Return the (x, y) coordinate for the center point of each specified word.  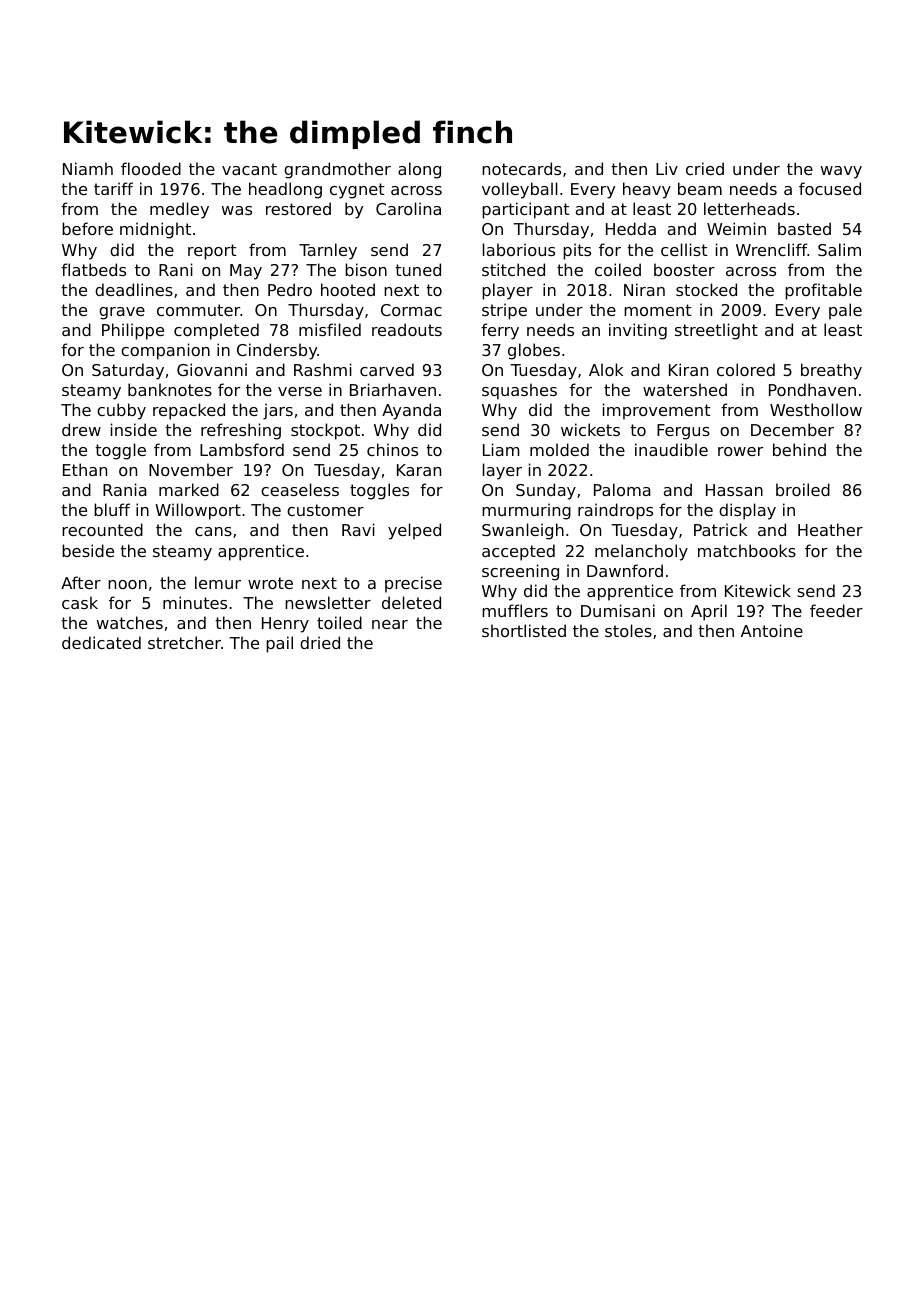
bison (366, 269)
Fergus (683, 432)
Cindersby (277, 351)
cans (213, 531)
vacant (249, 169)
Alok (606, 369)
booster (684, 269)
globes (534, 351)
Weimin (736, 228)
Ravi (358, 529)
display (747, 511)
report (212, 252)
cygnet (357, 191)
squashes (519, 391)
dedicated (101, 642)
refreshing (241, 431)
